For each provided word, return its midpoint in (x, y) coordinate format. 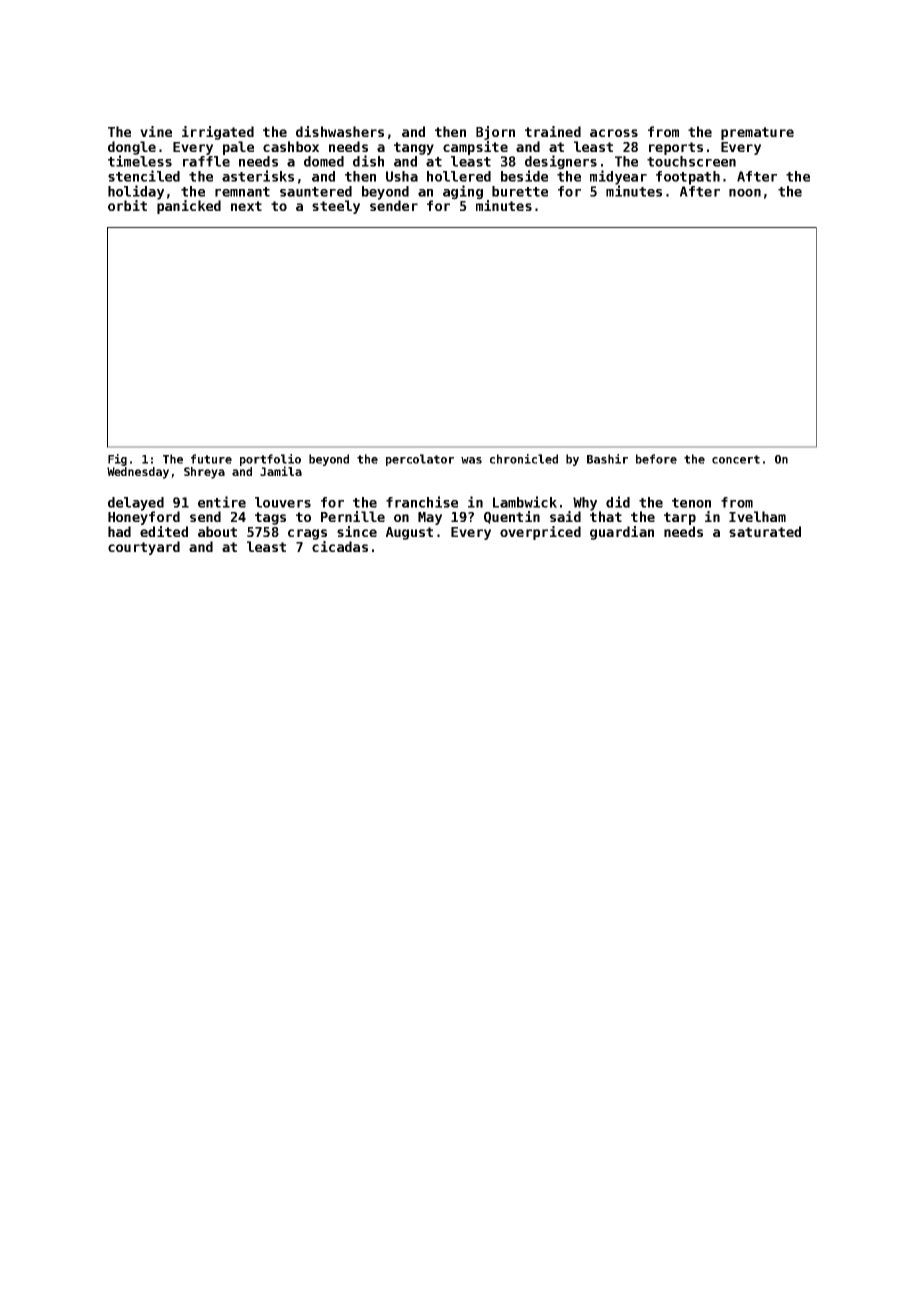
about (217, 531)
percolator (420, 460)
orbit (127, 205)
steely (336, 207)
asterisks (258, 176)
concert (736, 459)
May (430, 518)
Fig (117, 460)
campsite (475, 148)
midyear (618, 177)
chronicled (524, 459)
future (211, 459)
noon (745, 193)
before (656, 459)
